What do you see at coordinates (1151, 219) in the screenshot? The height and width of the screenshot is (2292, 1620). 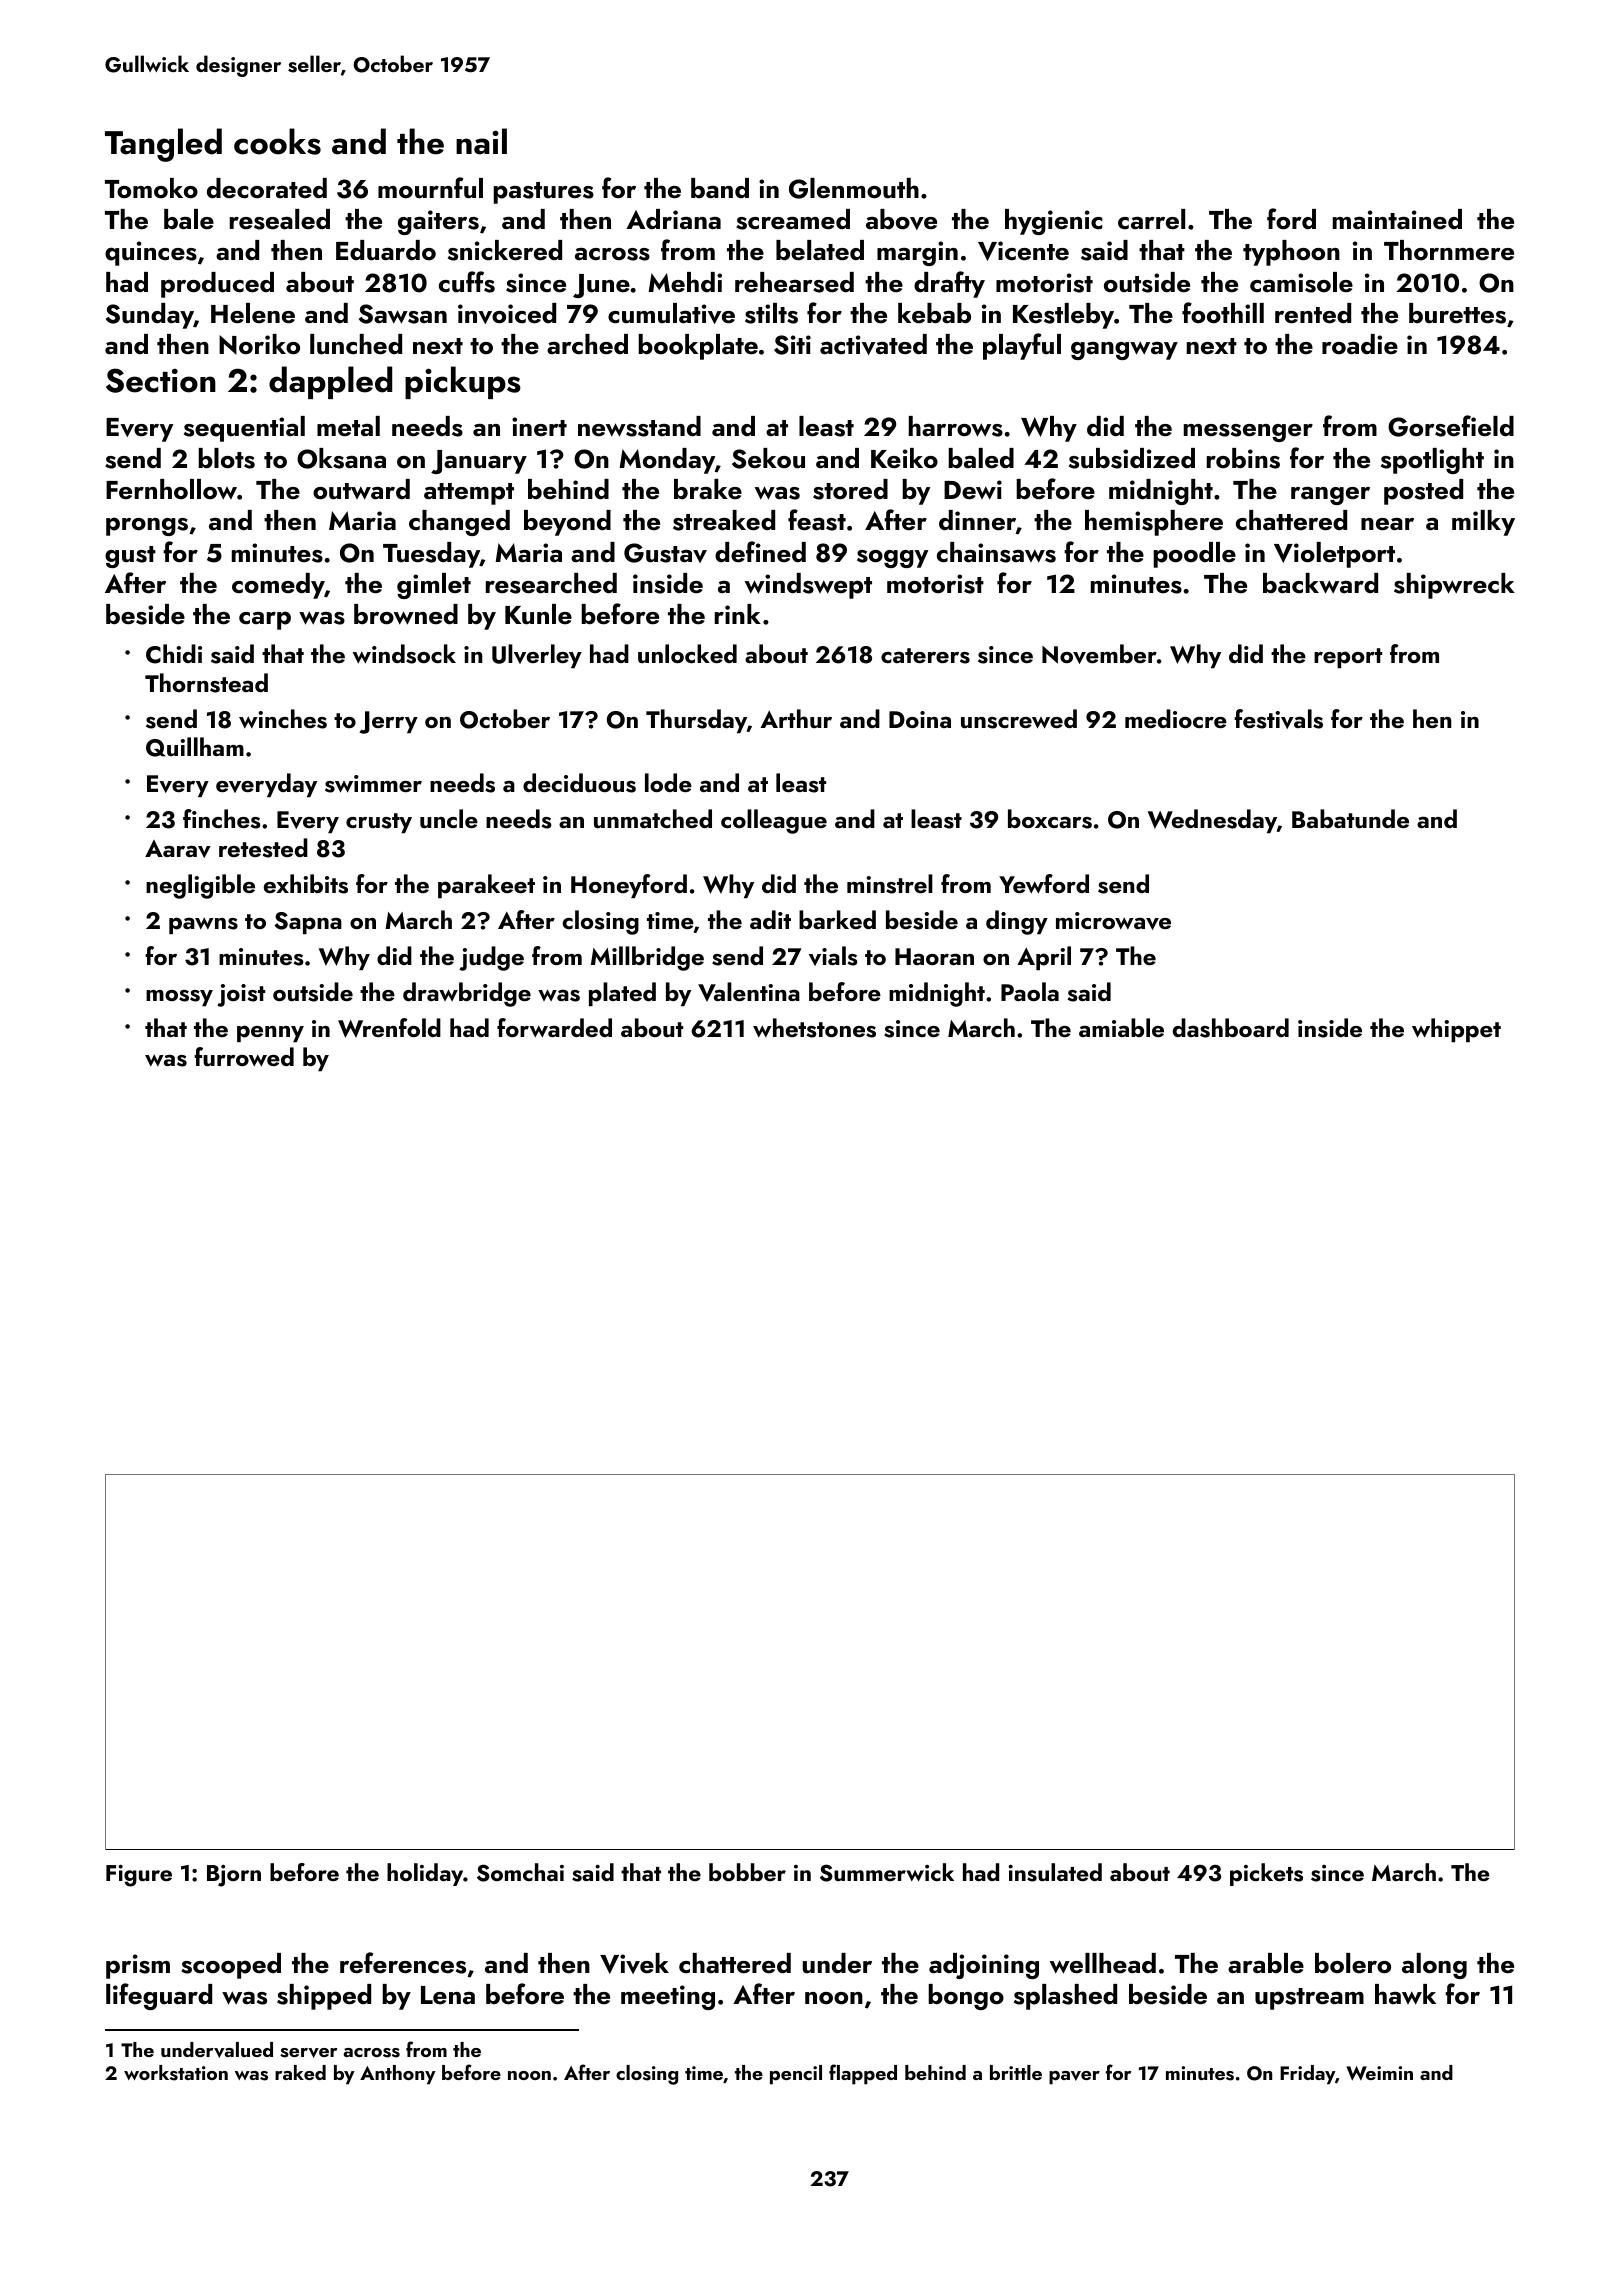 I see `carrel` at bounding box center [1151, 219].
